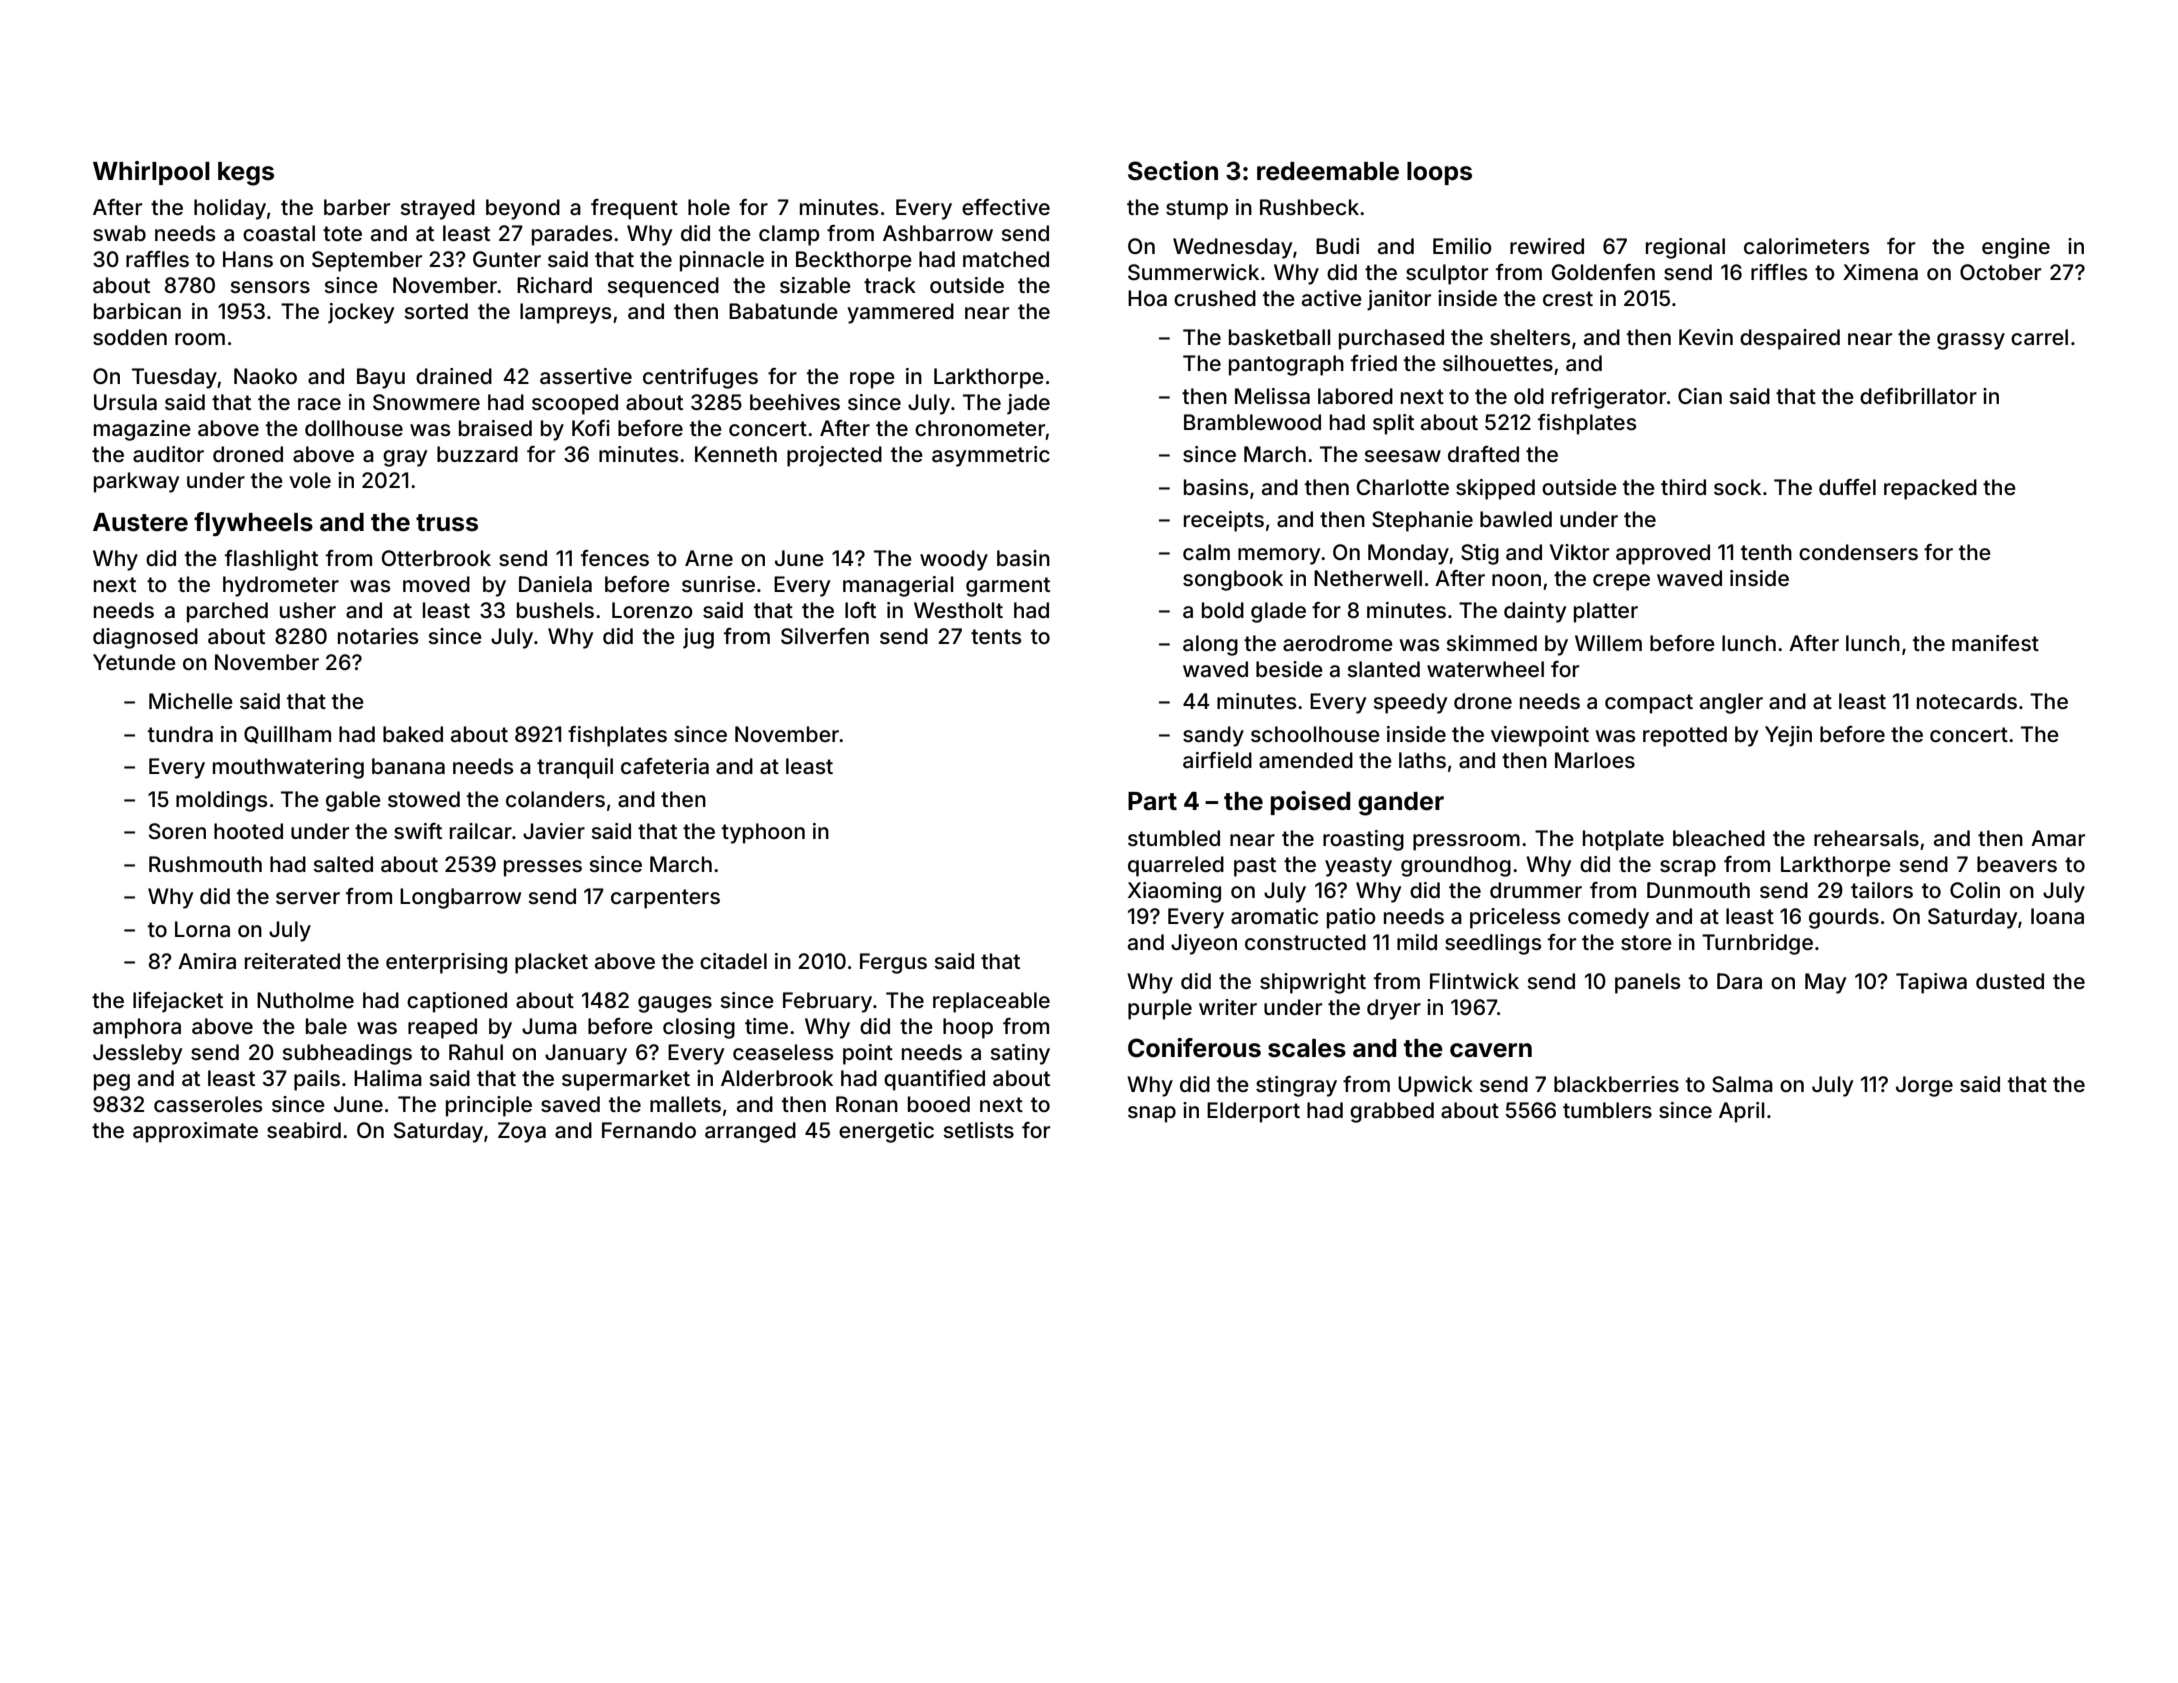  What do you see at coordinates (1403, 487) in the image?
I see `Charlotte` at bounding box center [1403, 487].
